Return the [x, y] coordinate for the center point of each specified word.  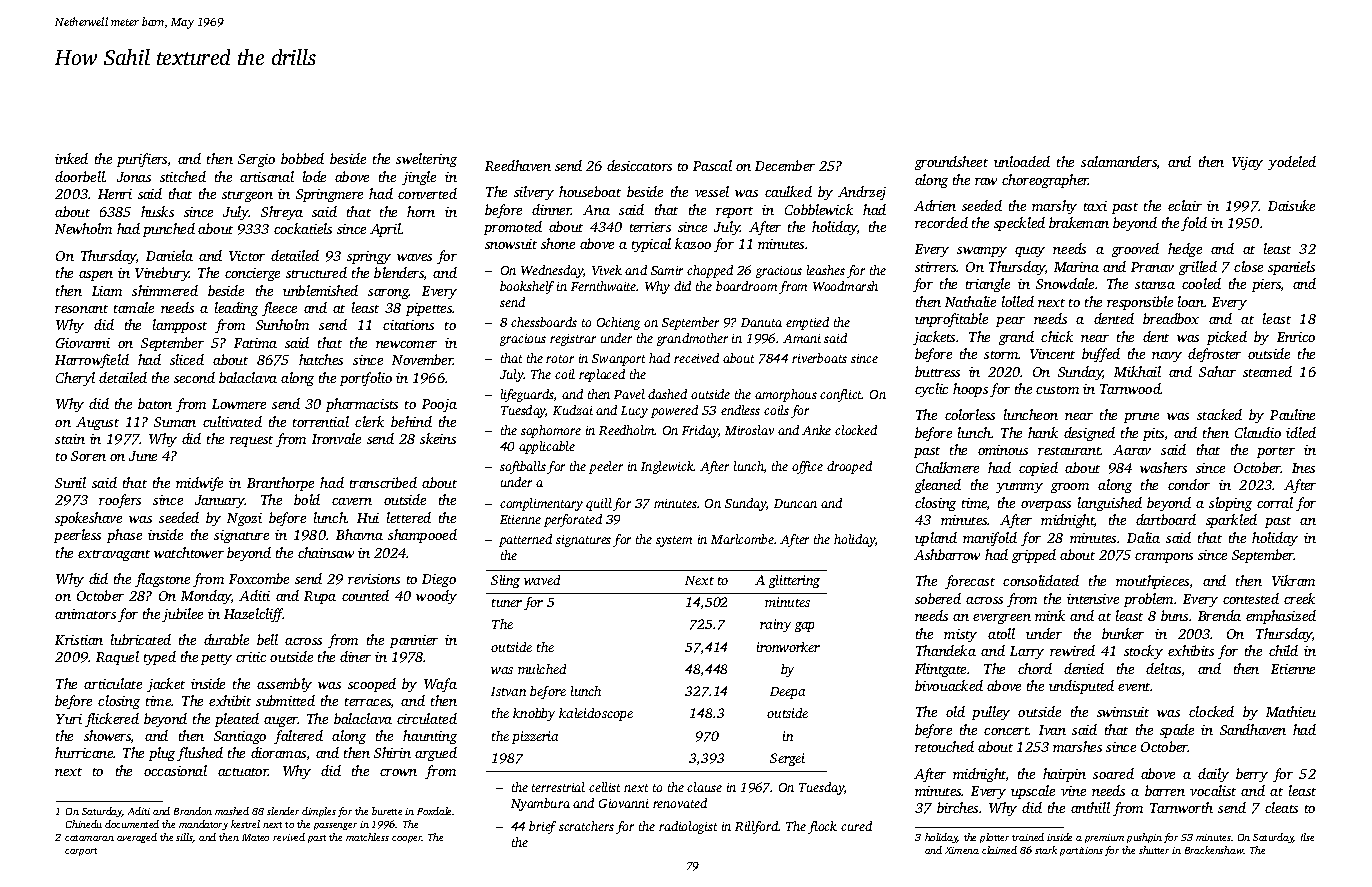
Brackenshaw [1214, 850]
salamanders [1119, 161]
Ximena [962, 850]
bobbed [302, 158]
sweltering [426, 160]
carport [81, 852]
